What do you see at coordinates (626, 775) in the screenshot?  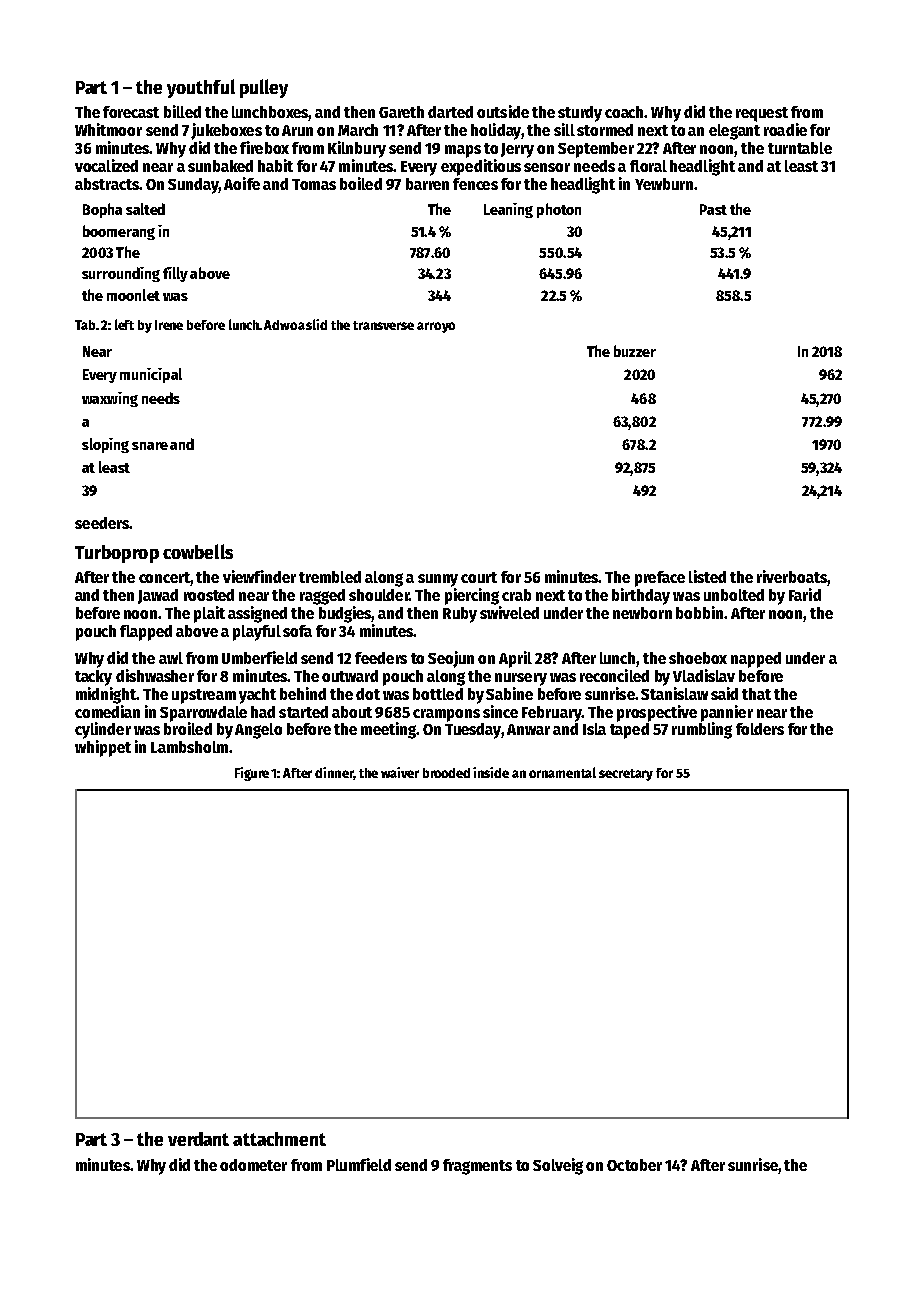 I see `secretary` at bounding box center [626, 775].
